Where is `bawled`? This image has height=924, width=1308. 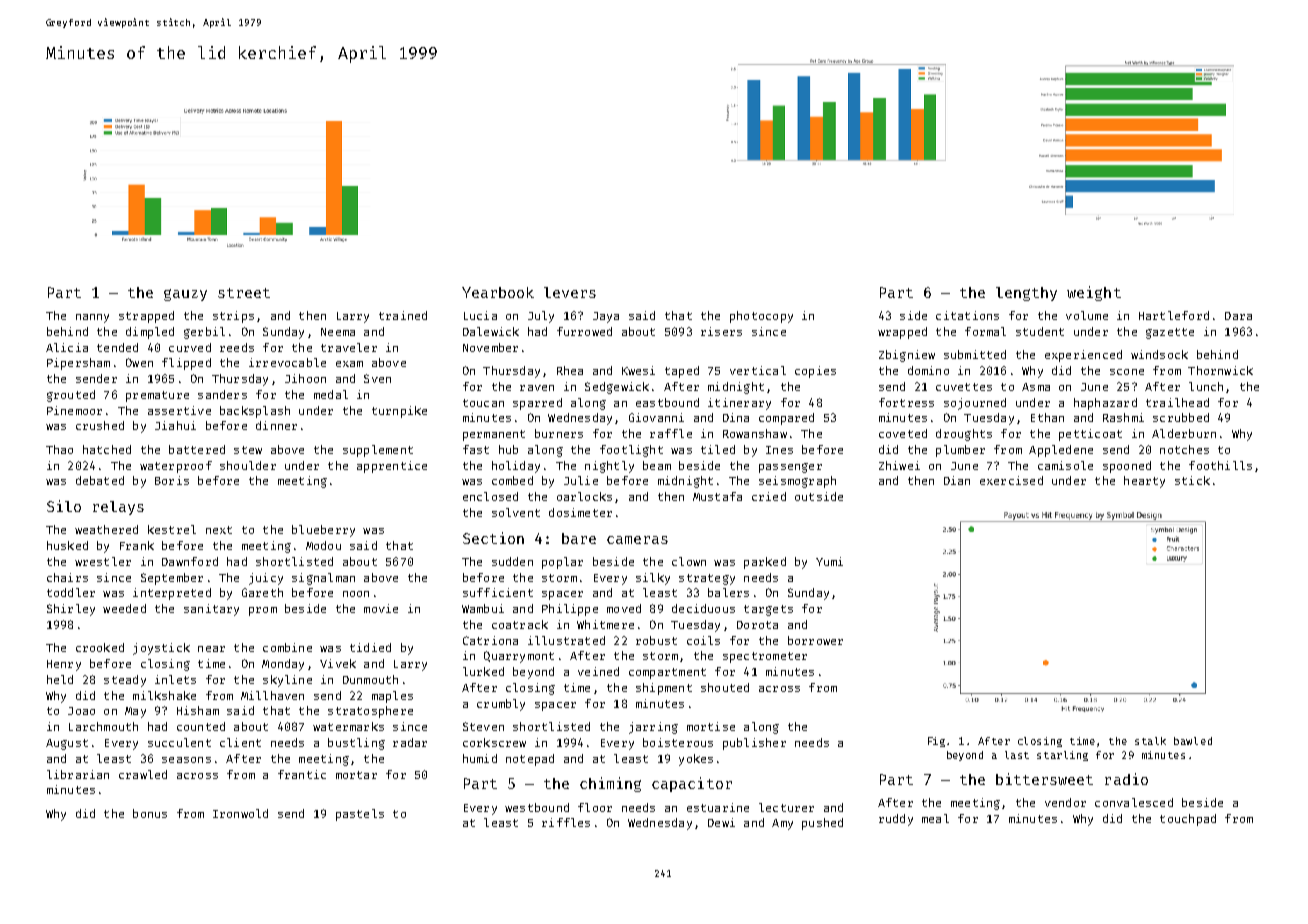
bawled is located at coordinates (1193, 741).
